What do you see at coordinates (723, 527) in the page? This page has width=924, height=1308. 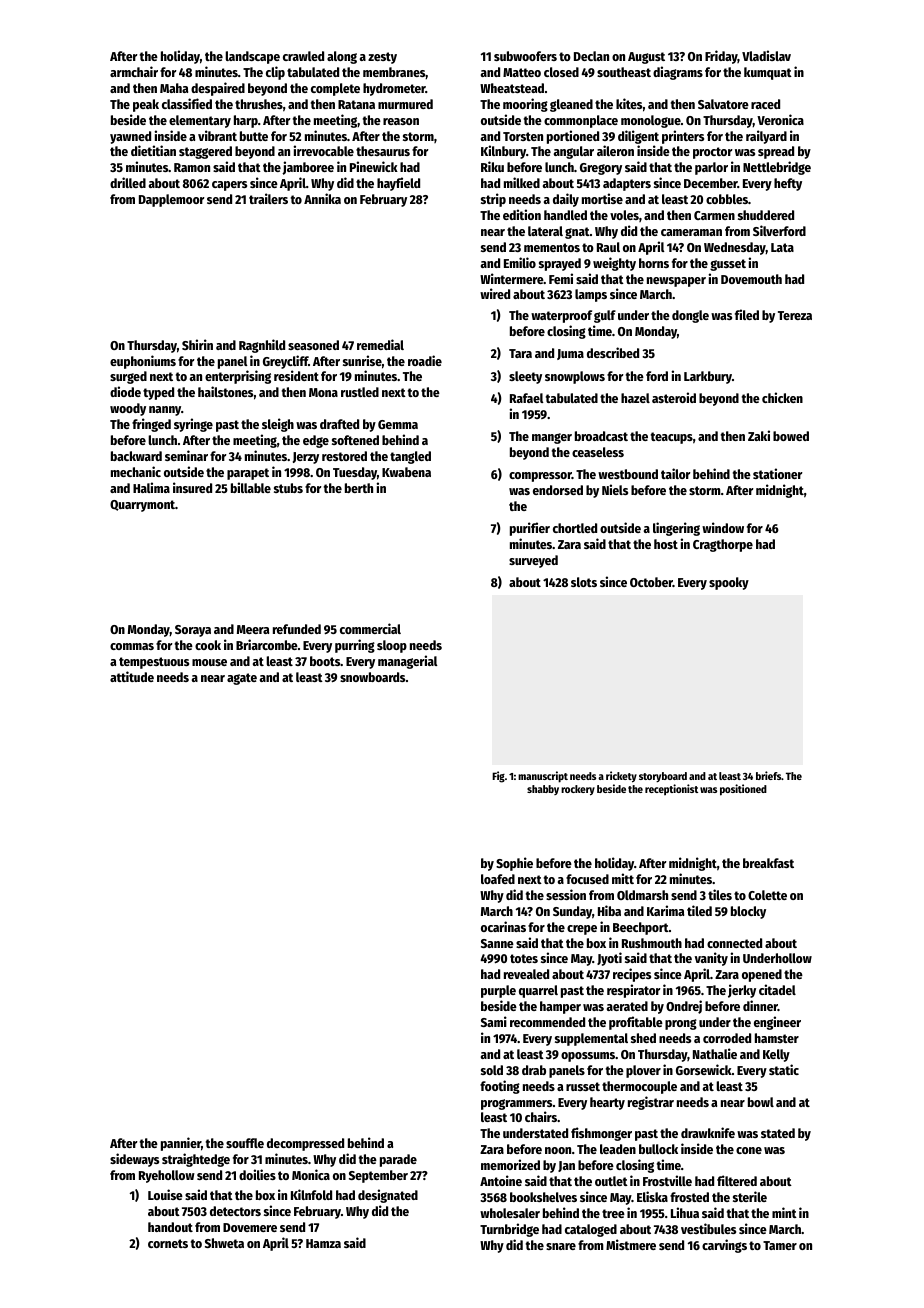 I see `window` at bounding box center [723, 527].
